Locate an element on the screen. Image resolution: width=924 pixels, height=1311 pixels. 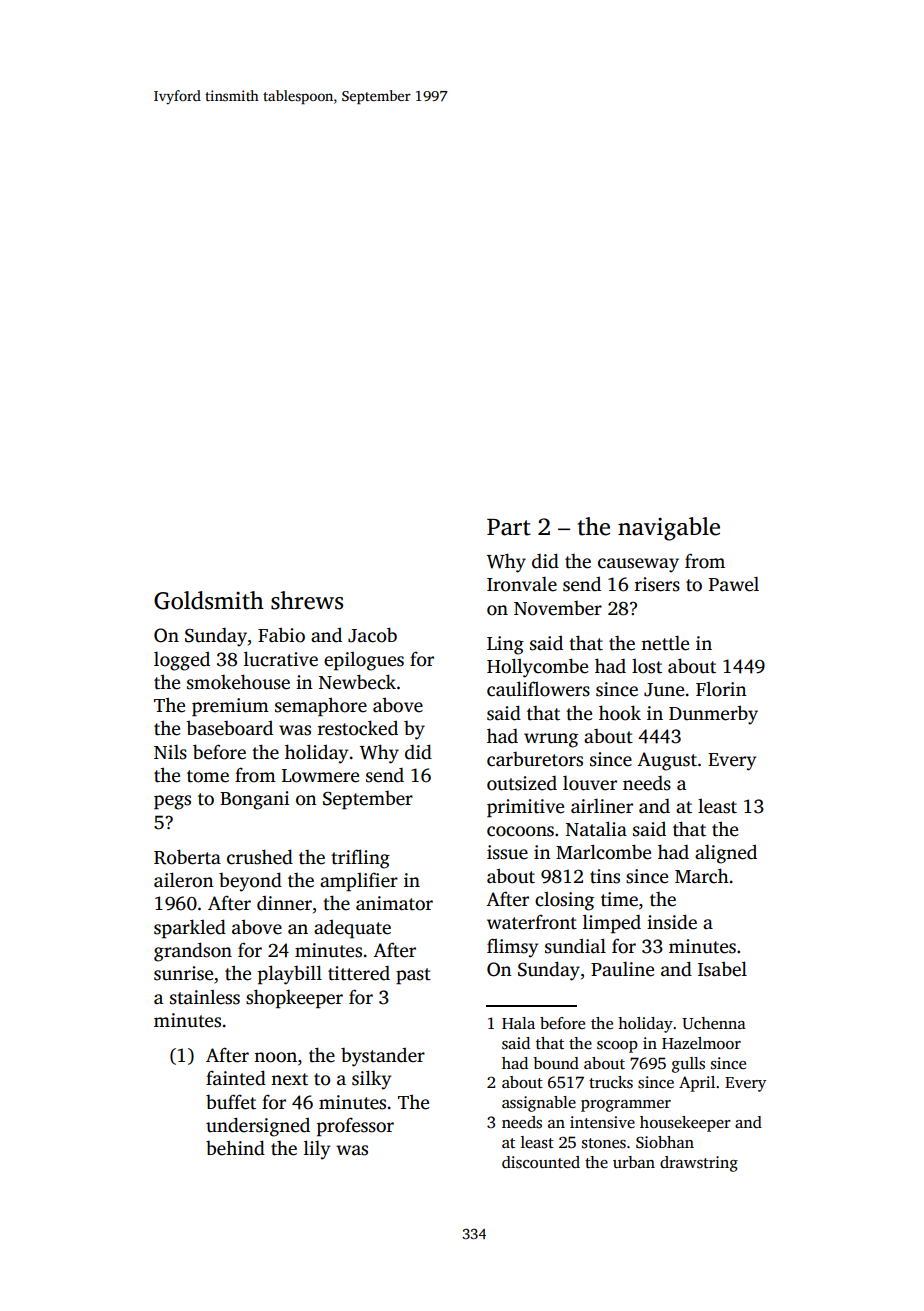
Goldsmith is located at coordinates (209, 600).
